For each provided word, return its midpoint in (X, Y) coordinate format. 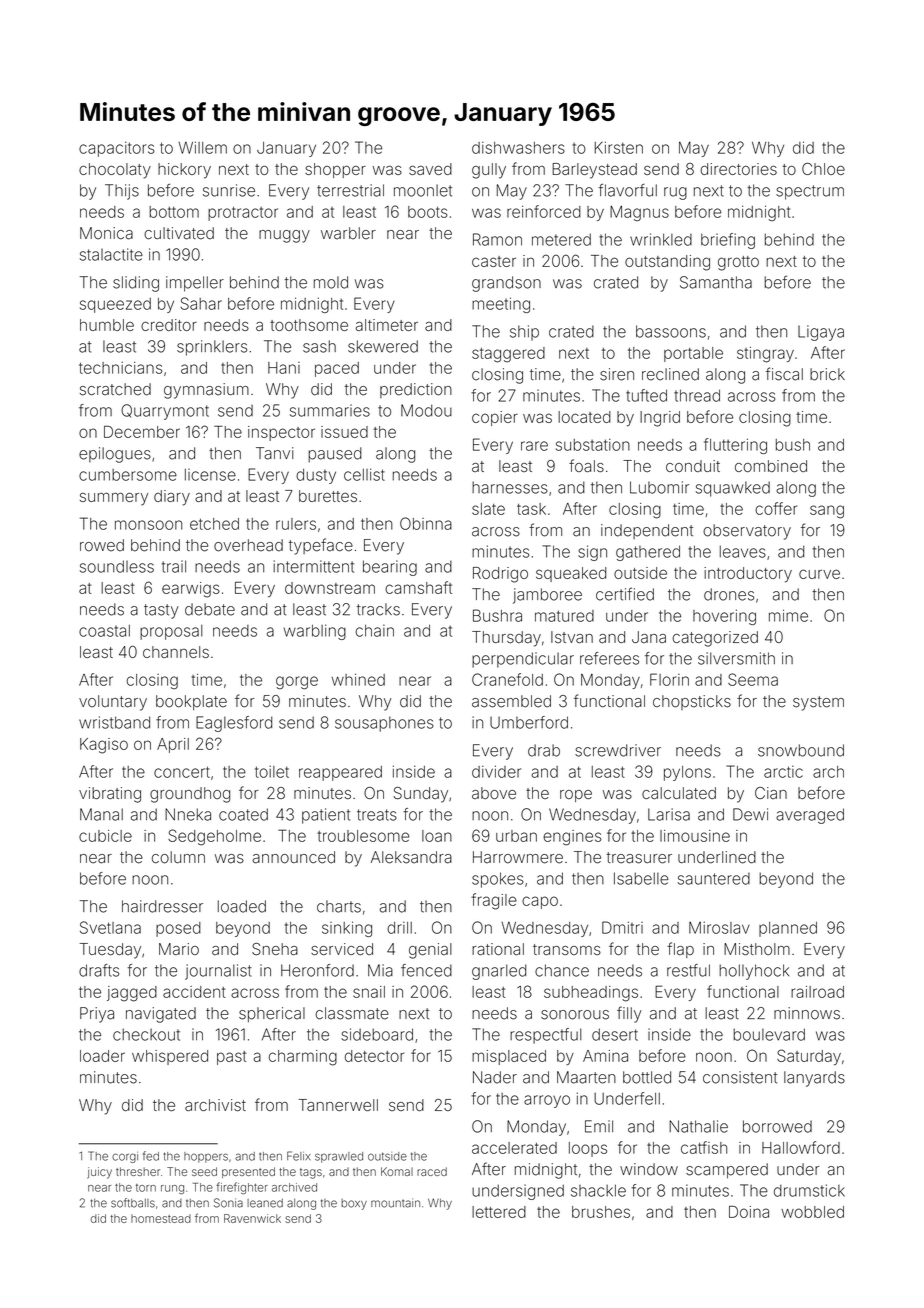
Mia (380, 970)
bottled (647, 1077)
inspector (281, 433)
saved (430, 169)
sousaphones (384, 724)
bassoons (671, 331)
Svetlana (110, 927)
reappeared (340, 773)
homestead (161, 1218)
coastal (104, 631)
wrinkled (661, 239)
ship (524, 333)
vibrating (110, 795)
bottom (174, 212)
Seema (753, 679)
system (818, 703)
